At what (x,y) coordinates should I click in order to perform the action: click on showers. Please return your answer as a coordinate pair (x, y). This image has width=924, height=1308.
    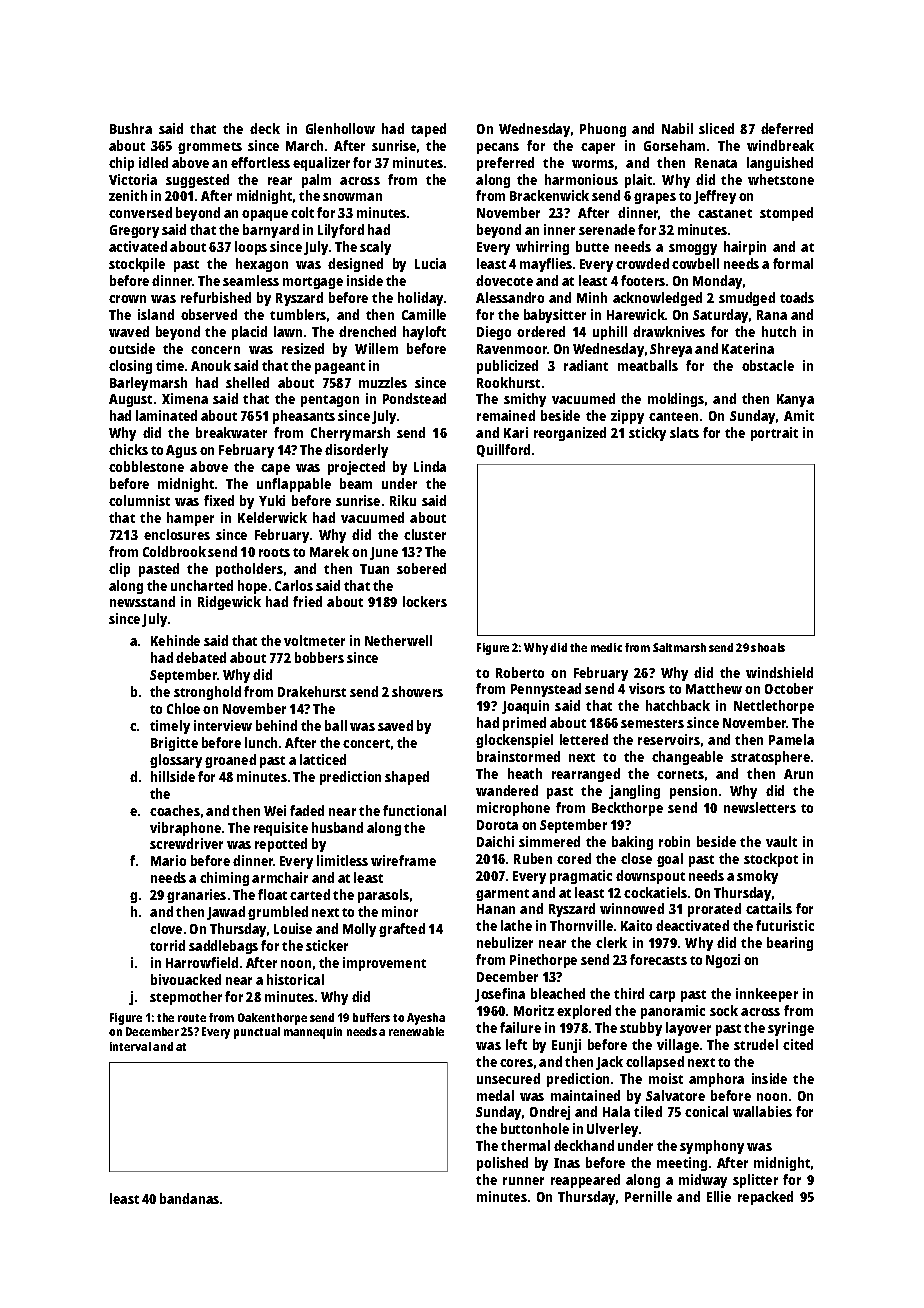
    Looking at the image, I should click on (417, 691).
